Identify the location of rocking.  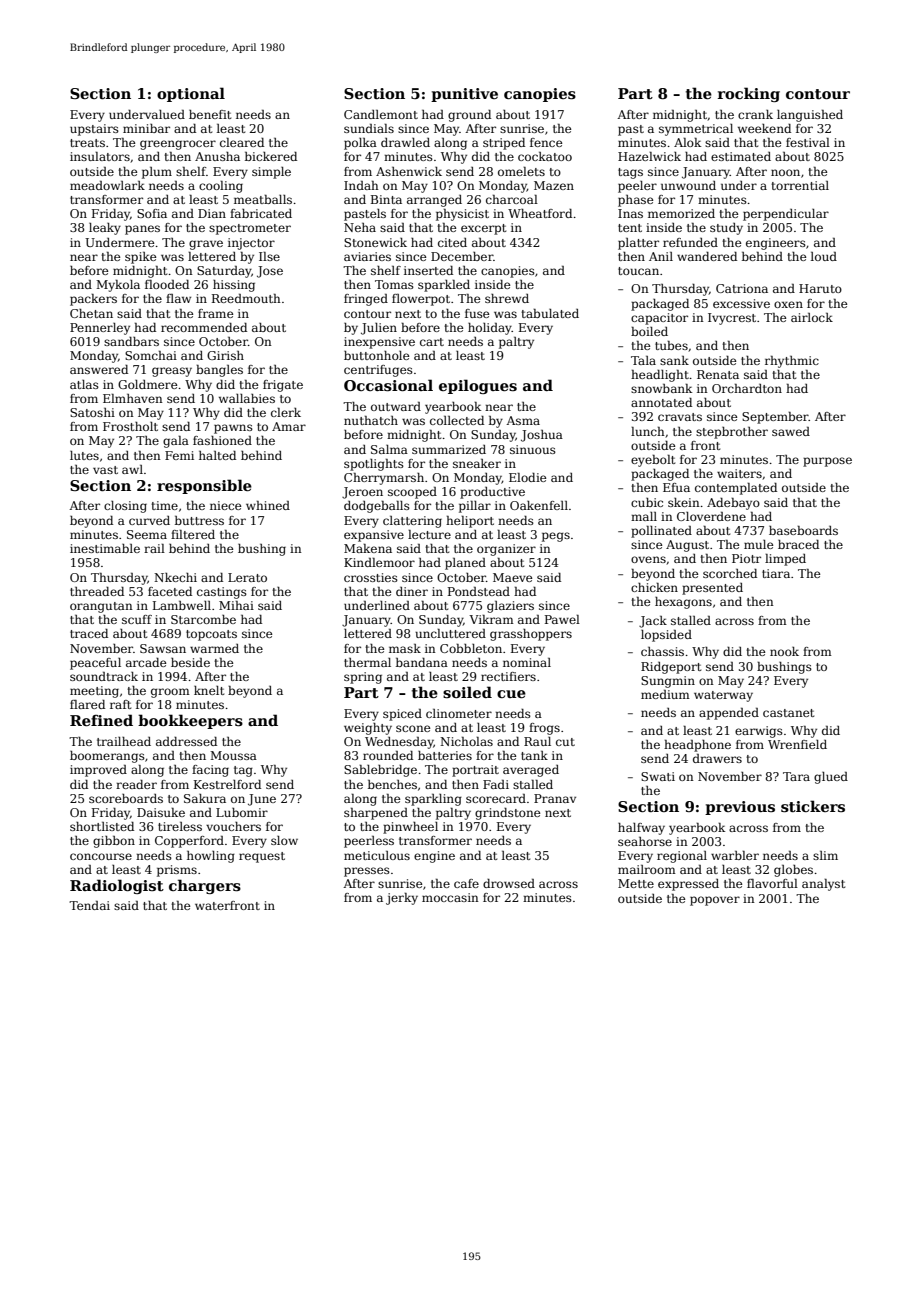
(749, 94).
